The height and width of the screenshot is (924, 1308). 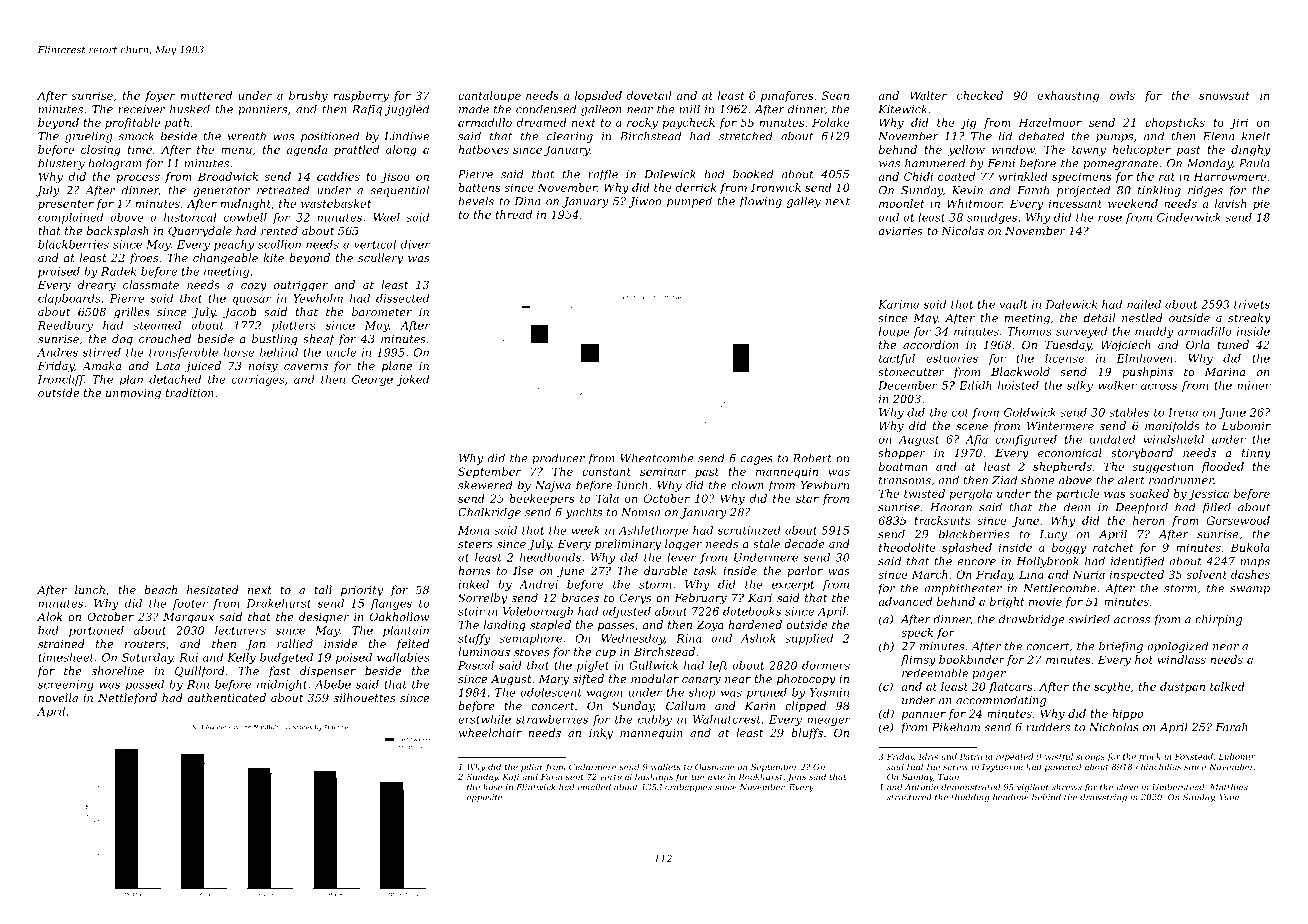 What do you see at coordinates (594, 787) in the screenshot?
I see `emailed` at bounding box center [594, 787].
